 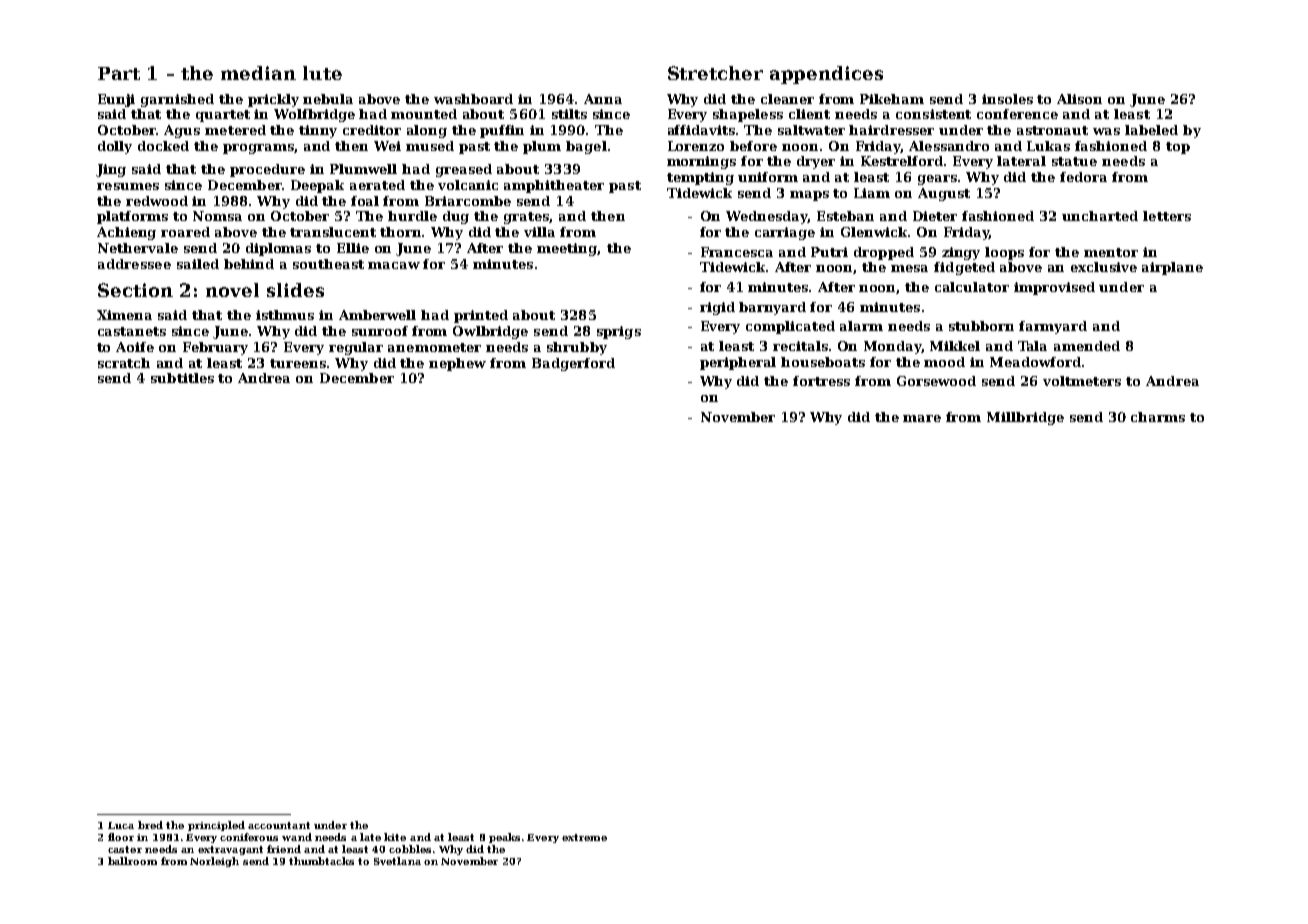 What do you see at coordinates (322, 73) in the document?
I see `lute` at bounding box center [322, 73].
